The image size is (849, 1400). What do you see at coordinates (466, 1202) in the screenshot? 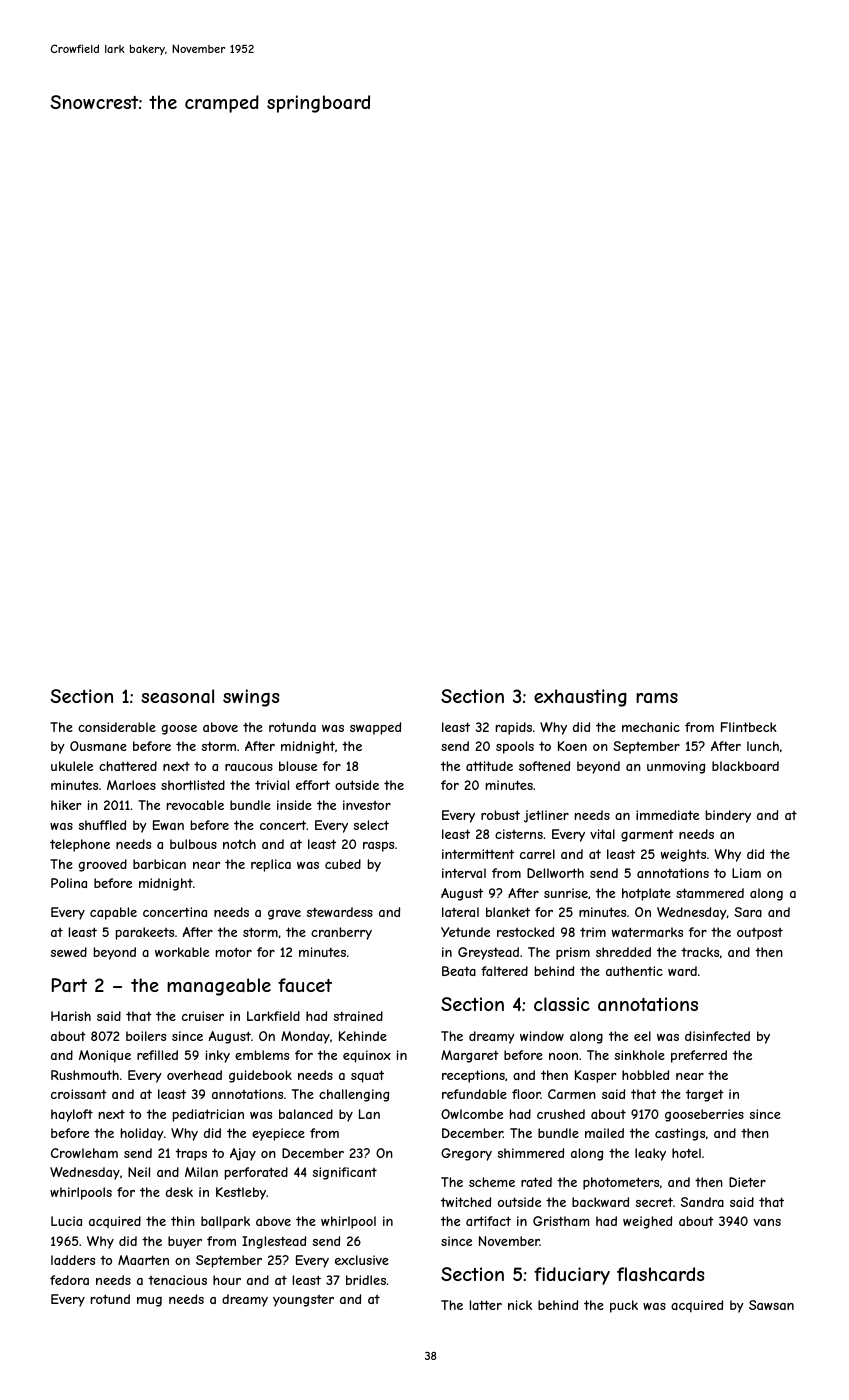
I see `twitched` at bounding box center [466, 1202].
